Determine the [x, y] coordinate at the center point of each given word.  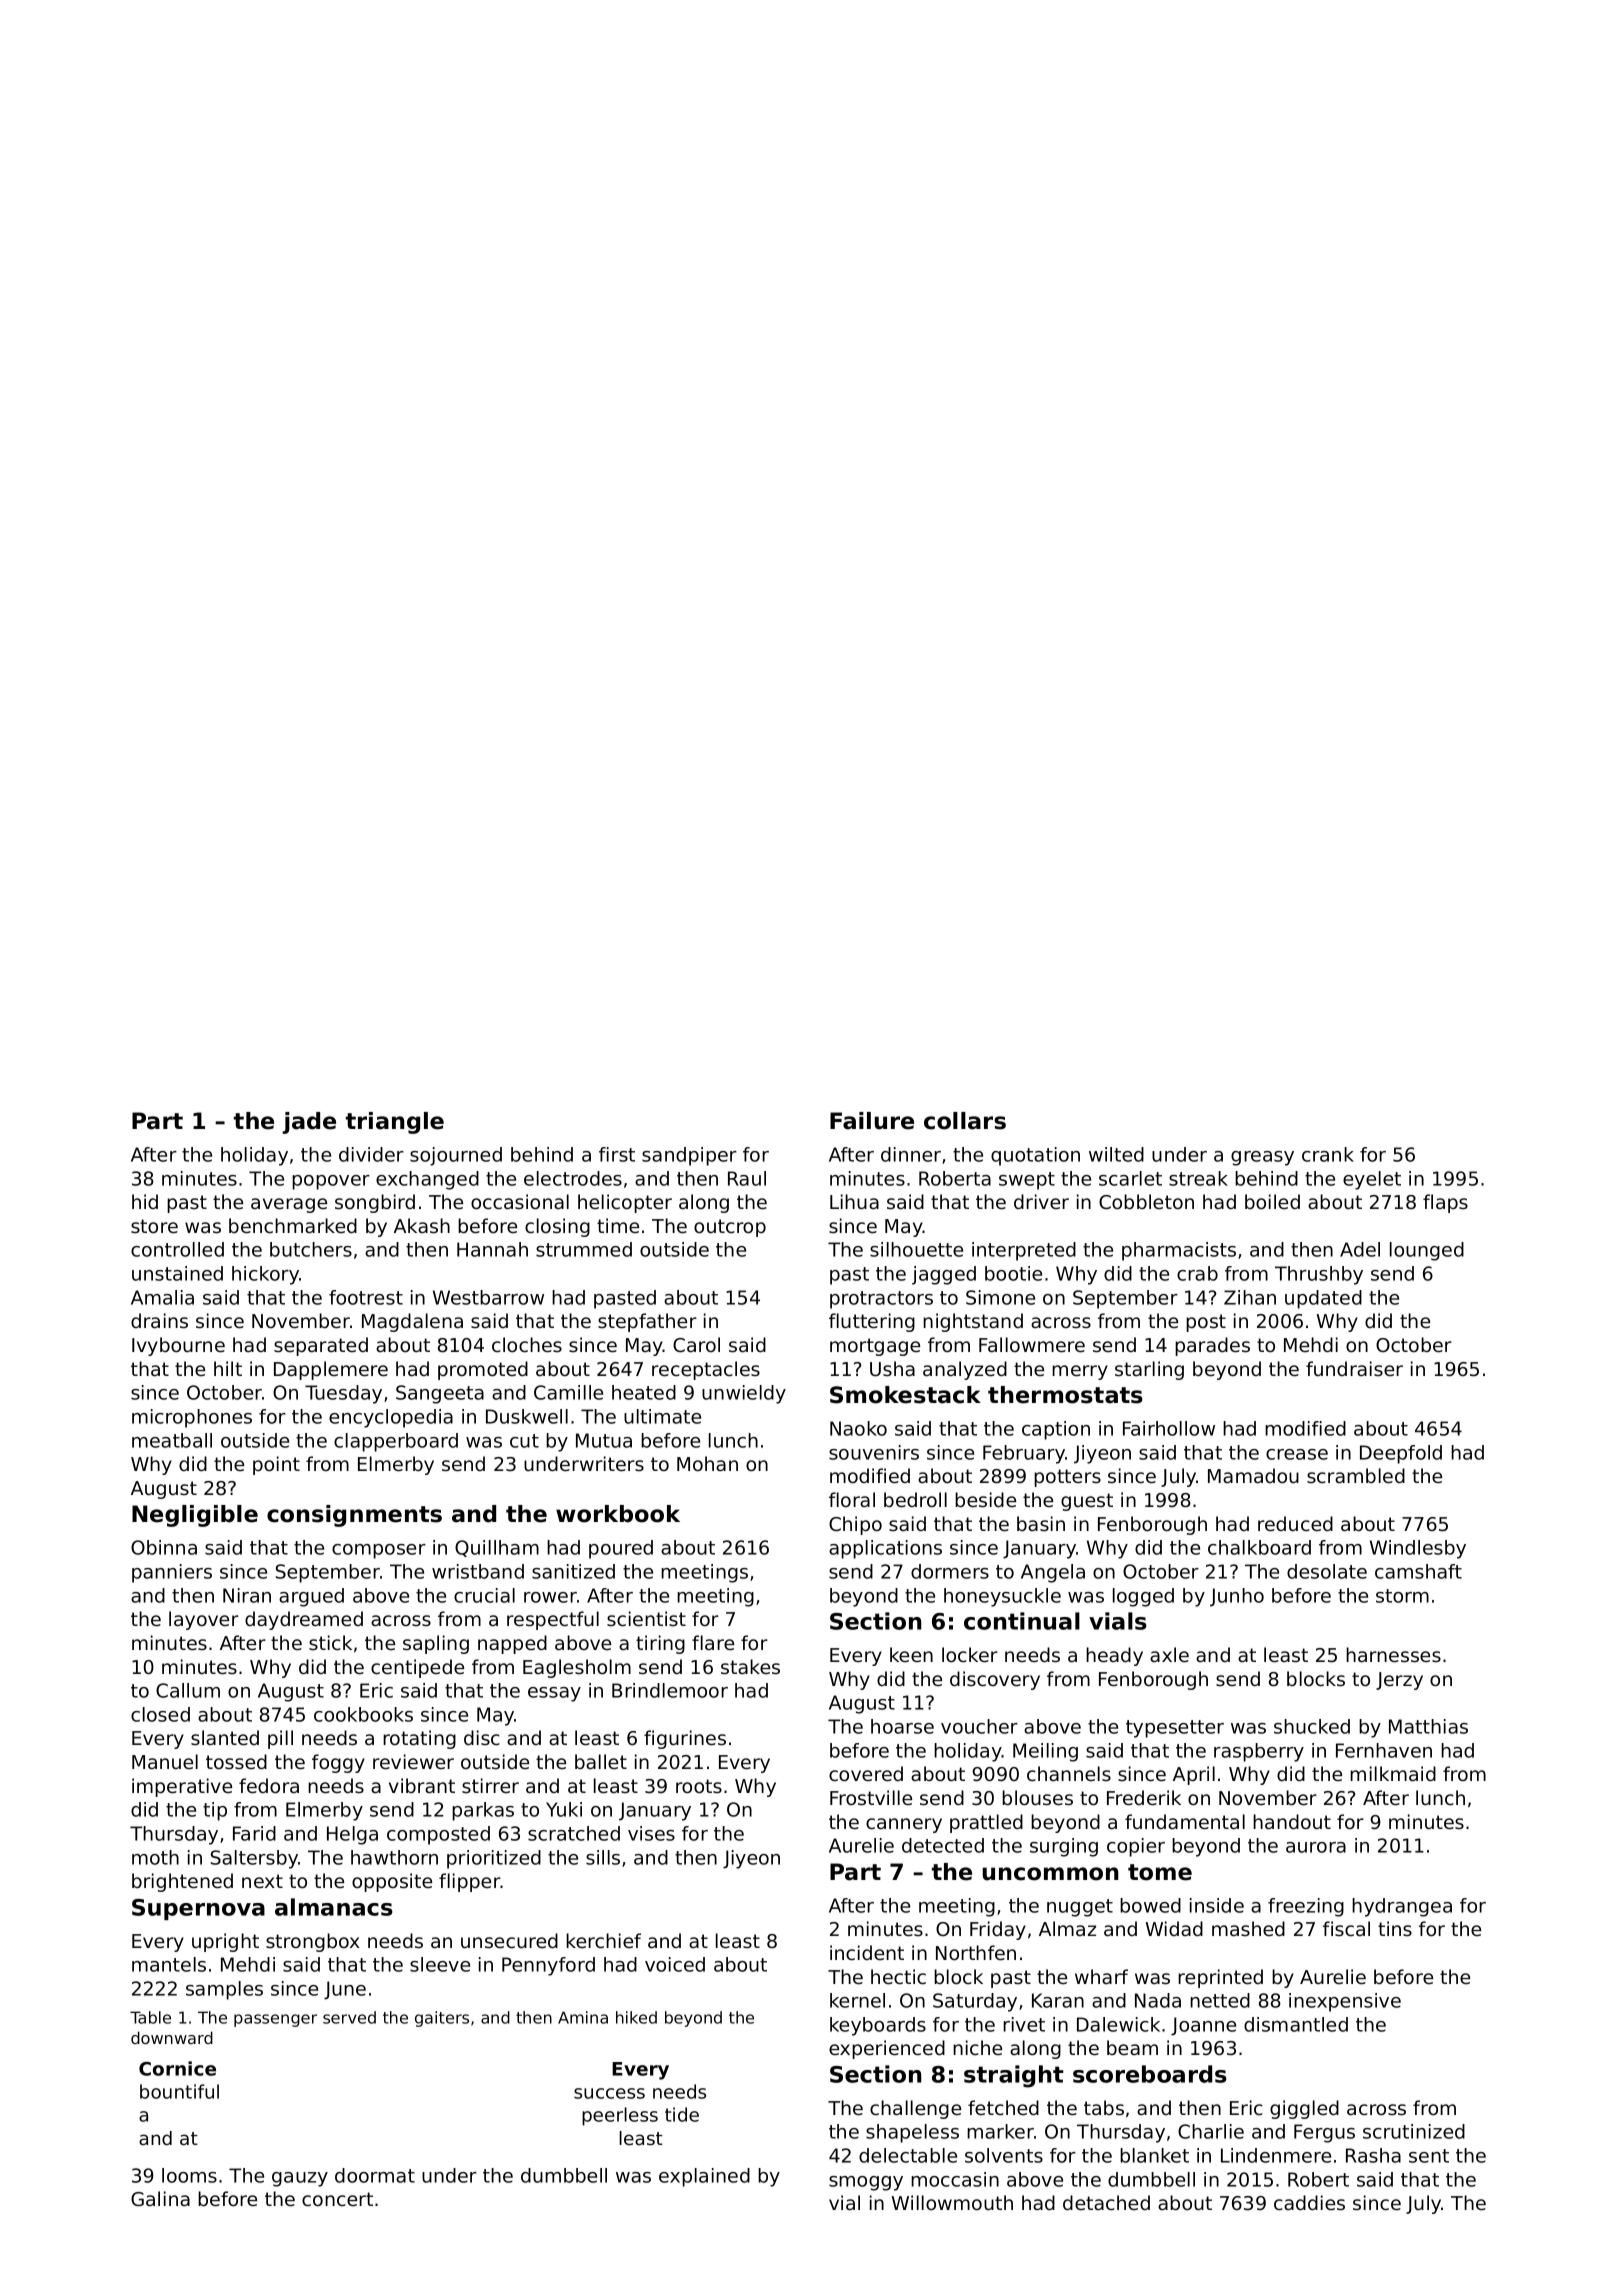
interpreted [1024, 1251]
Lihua [854, 1201]
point [276, 1465]
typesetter [1175, 1729]
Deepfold [1401, 1454]
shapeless [912, 2133]
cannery [904, 1825]
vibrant [422, 1785]
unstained [177, 1273]
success [609, 2093]
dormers [950, 1571]
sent [1429, 2156]
